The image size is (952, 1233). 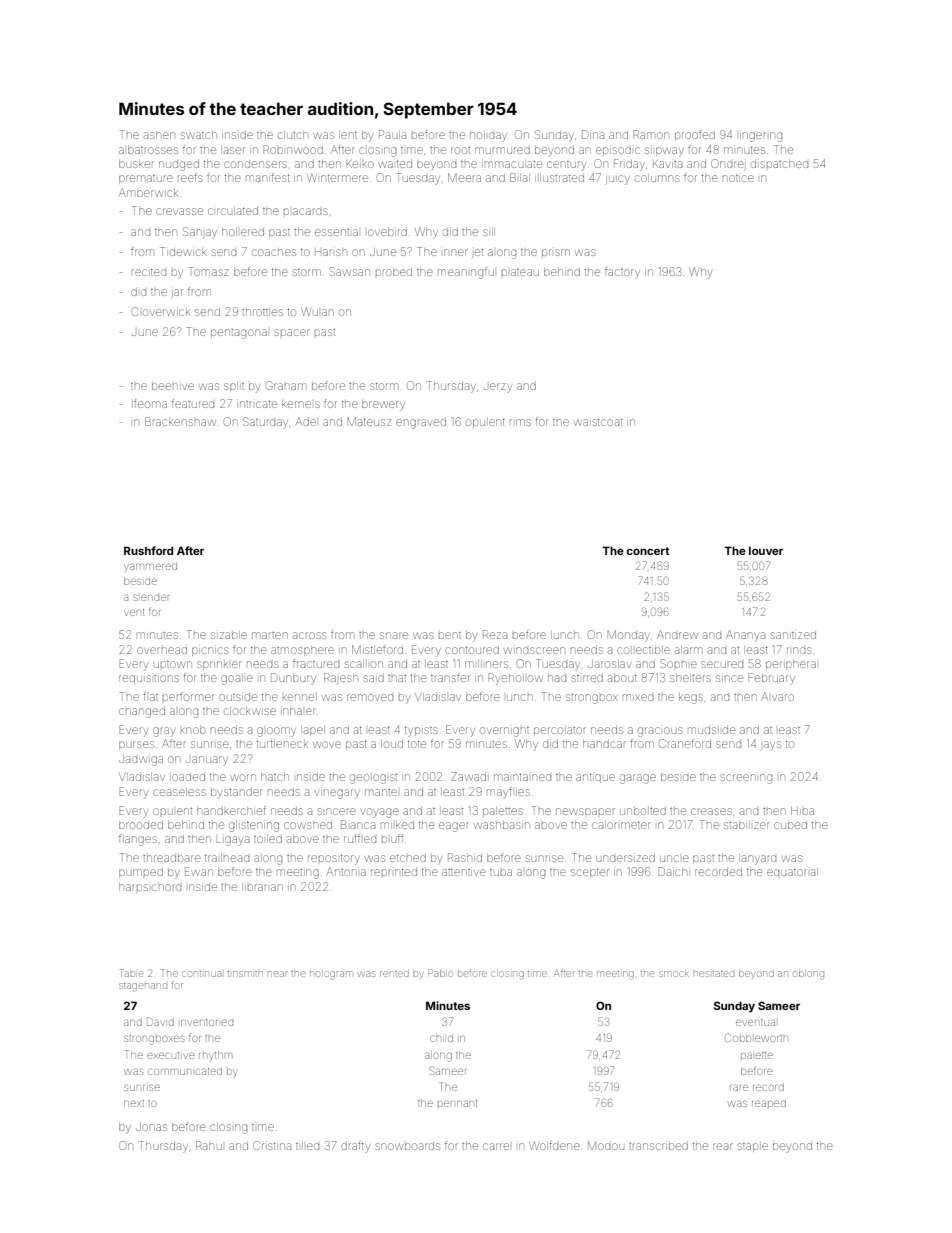 What do you see at coordinates (745, 636) in the screenshot?
I see `Ananya` at bounding box center [745, 636].
